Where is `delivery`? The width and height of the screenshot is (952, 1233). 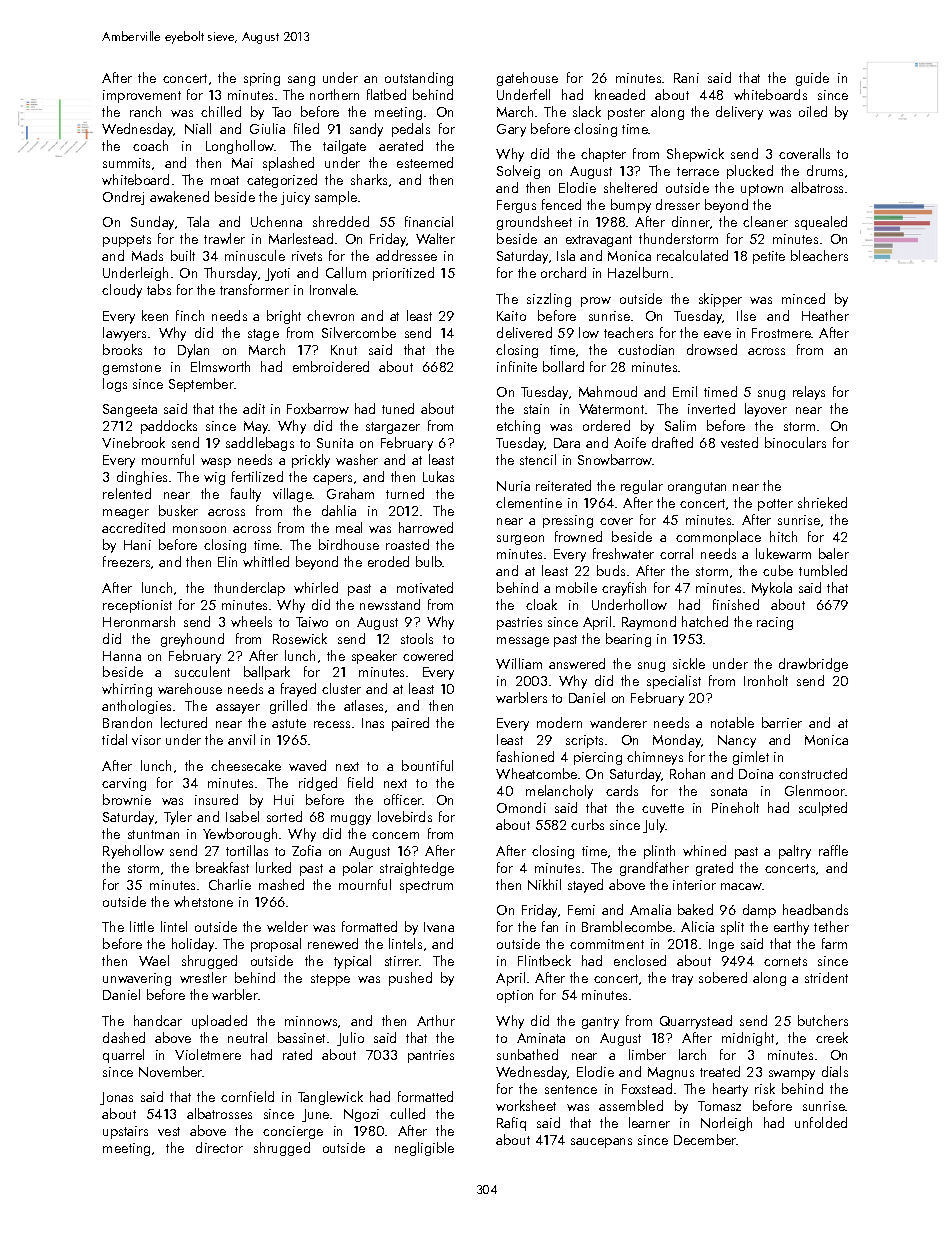 delivery is located at coordinates (739, 113).
